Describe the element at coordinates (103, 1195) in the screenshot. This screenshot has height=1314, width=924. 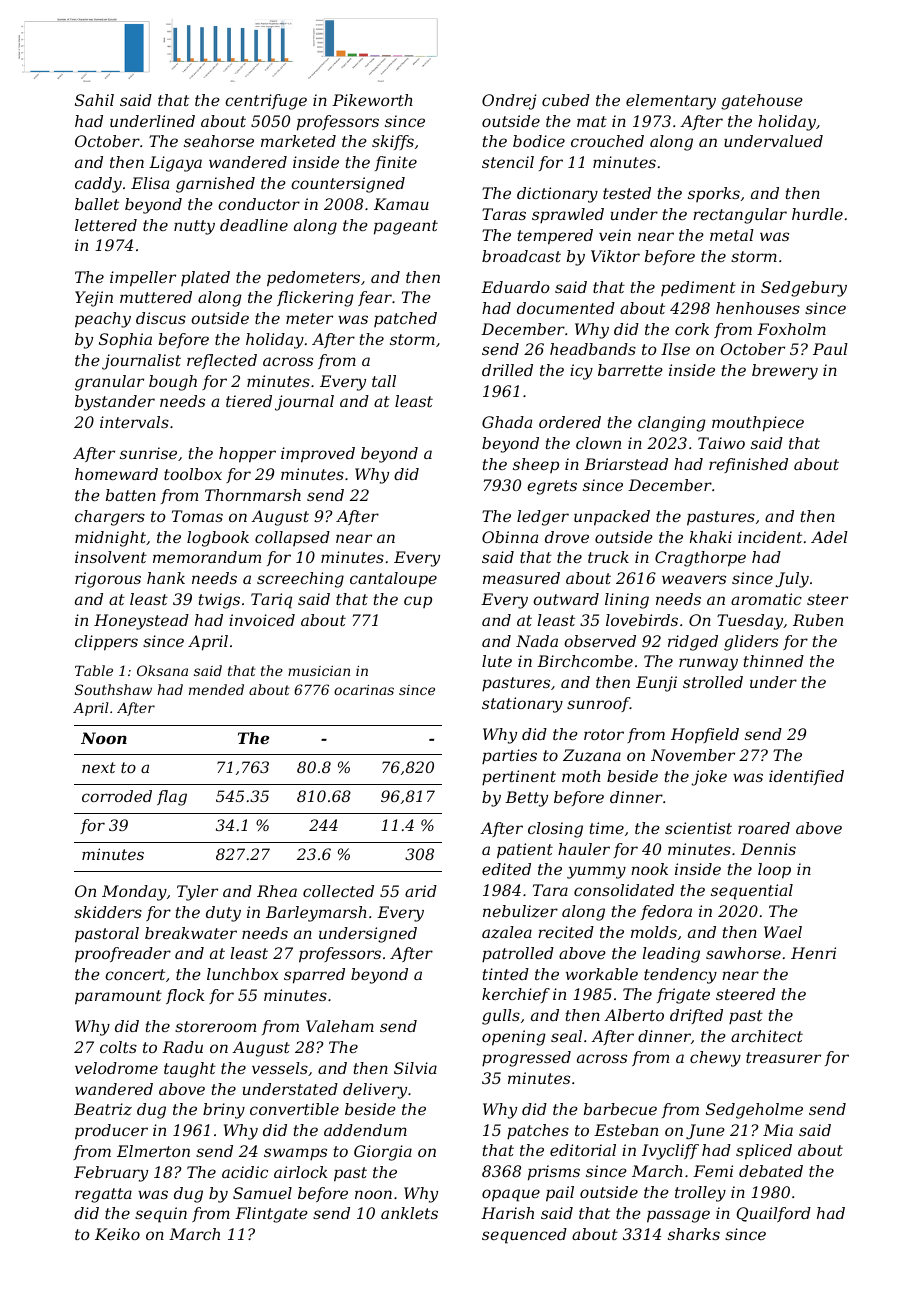
I see `regatta` at that location.
